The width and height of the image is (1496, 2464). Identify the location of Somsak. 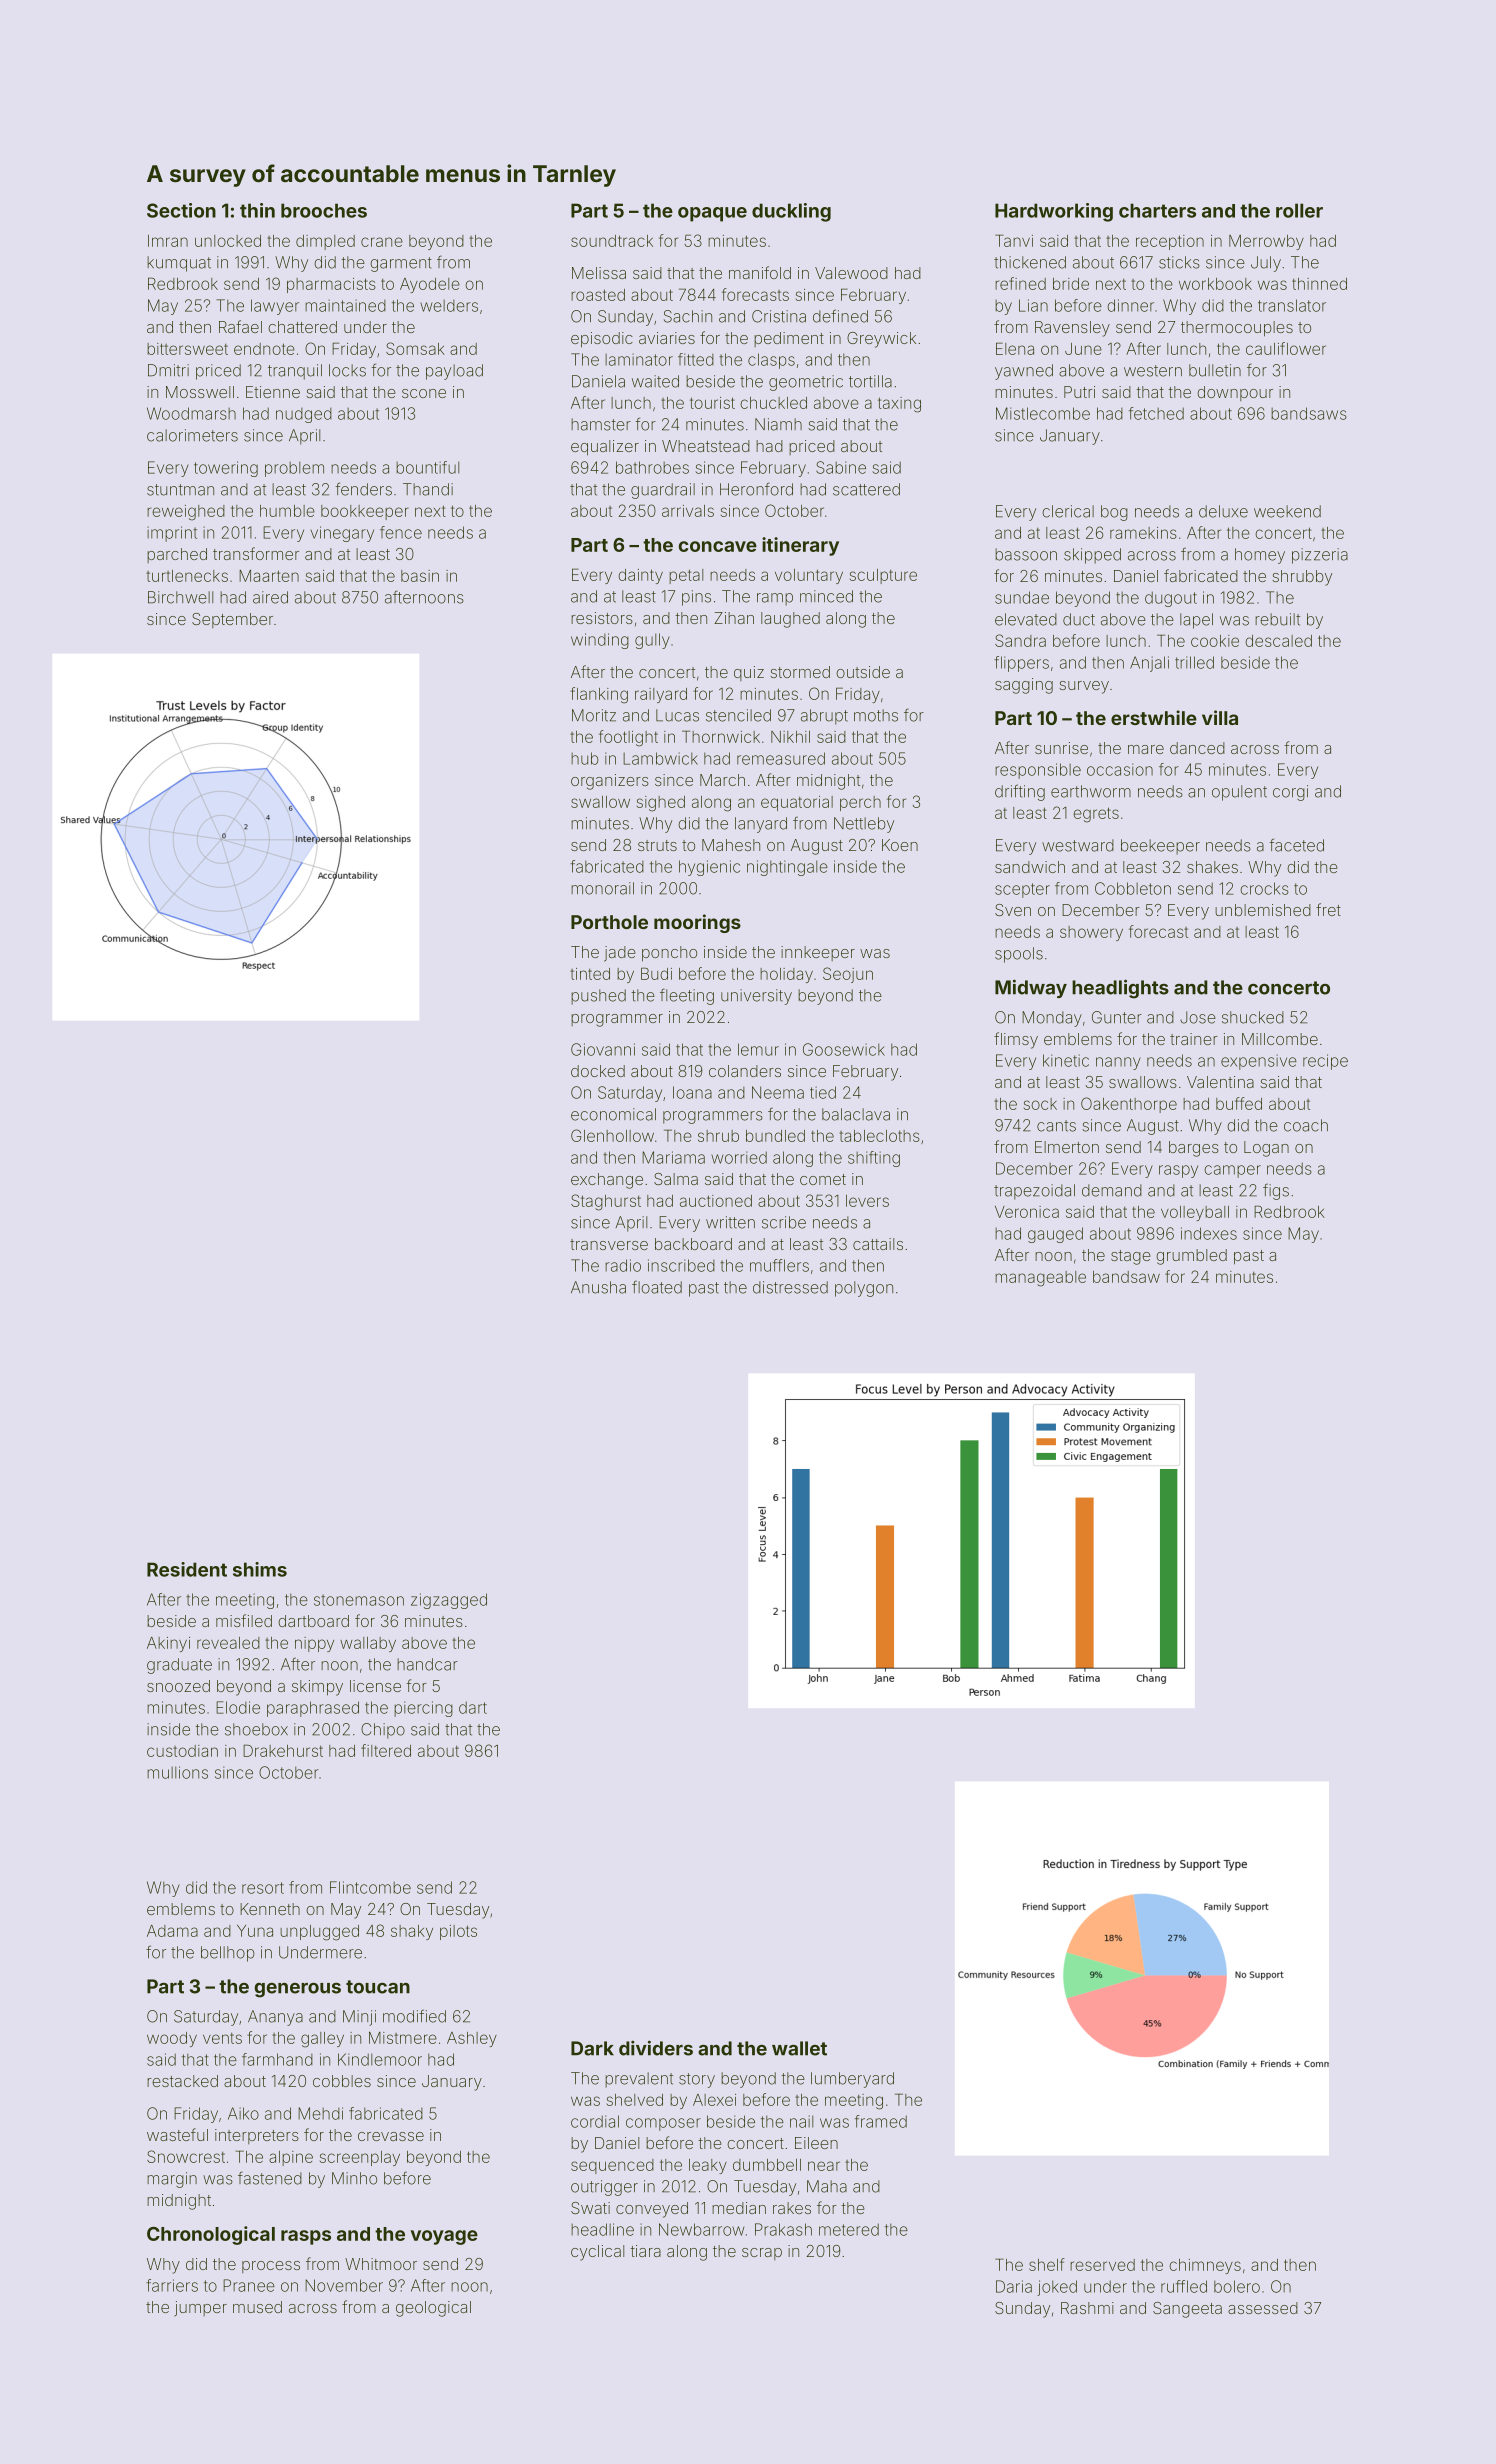
(415, 348).
